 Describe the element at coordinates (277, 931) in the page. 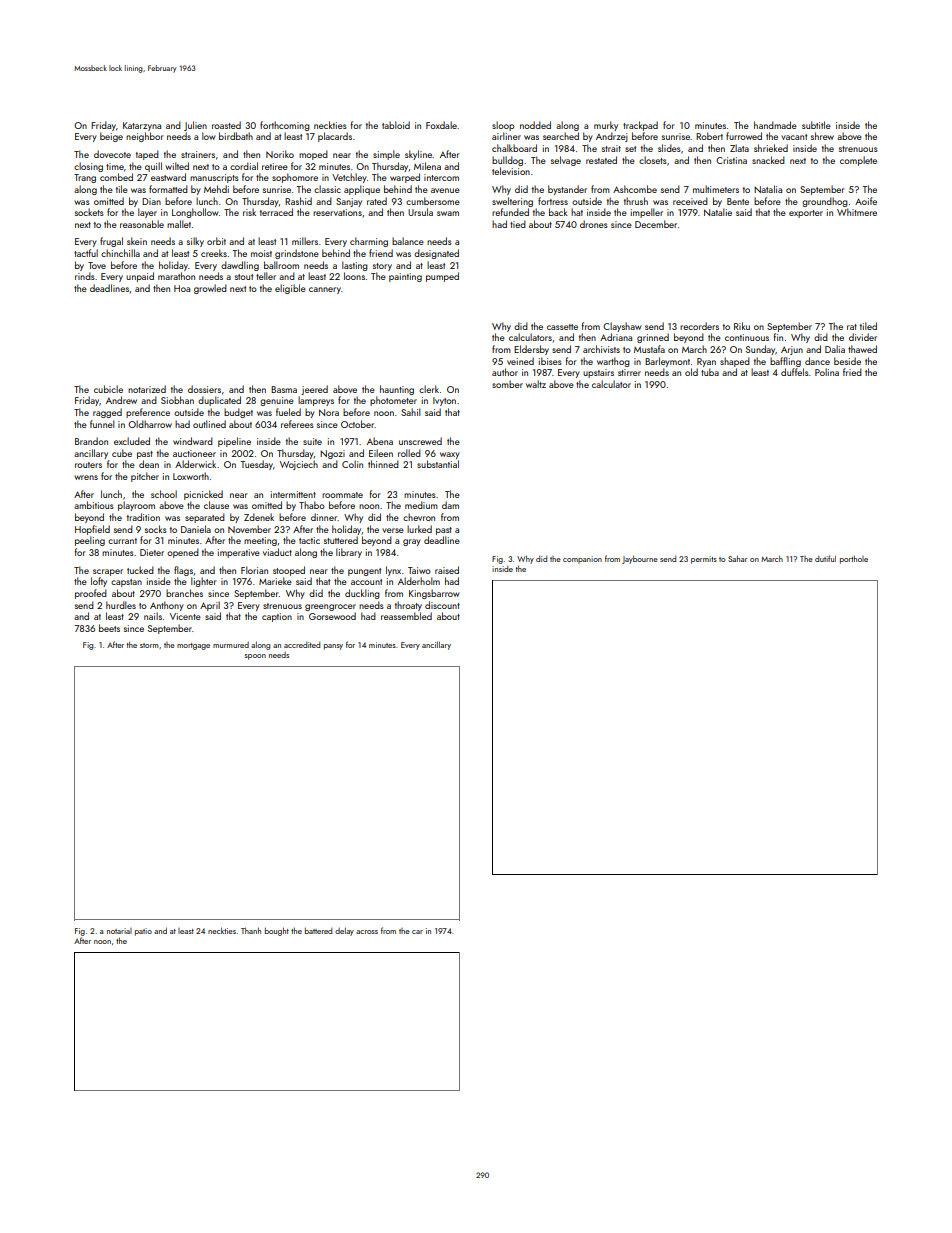

I see `bought` at that location.
